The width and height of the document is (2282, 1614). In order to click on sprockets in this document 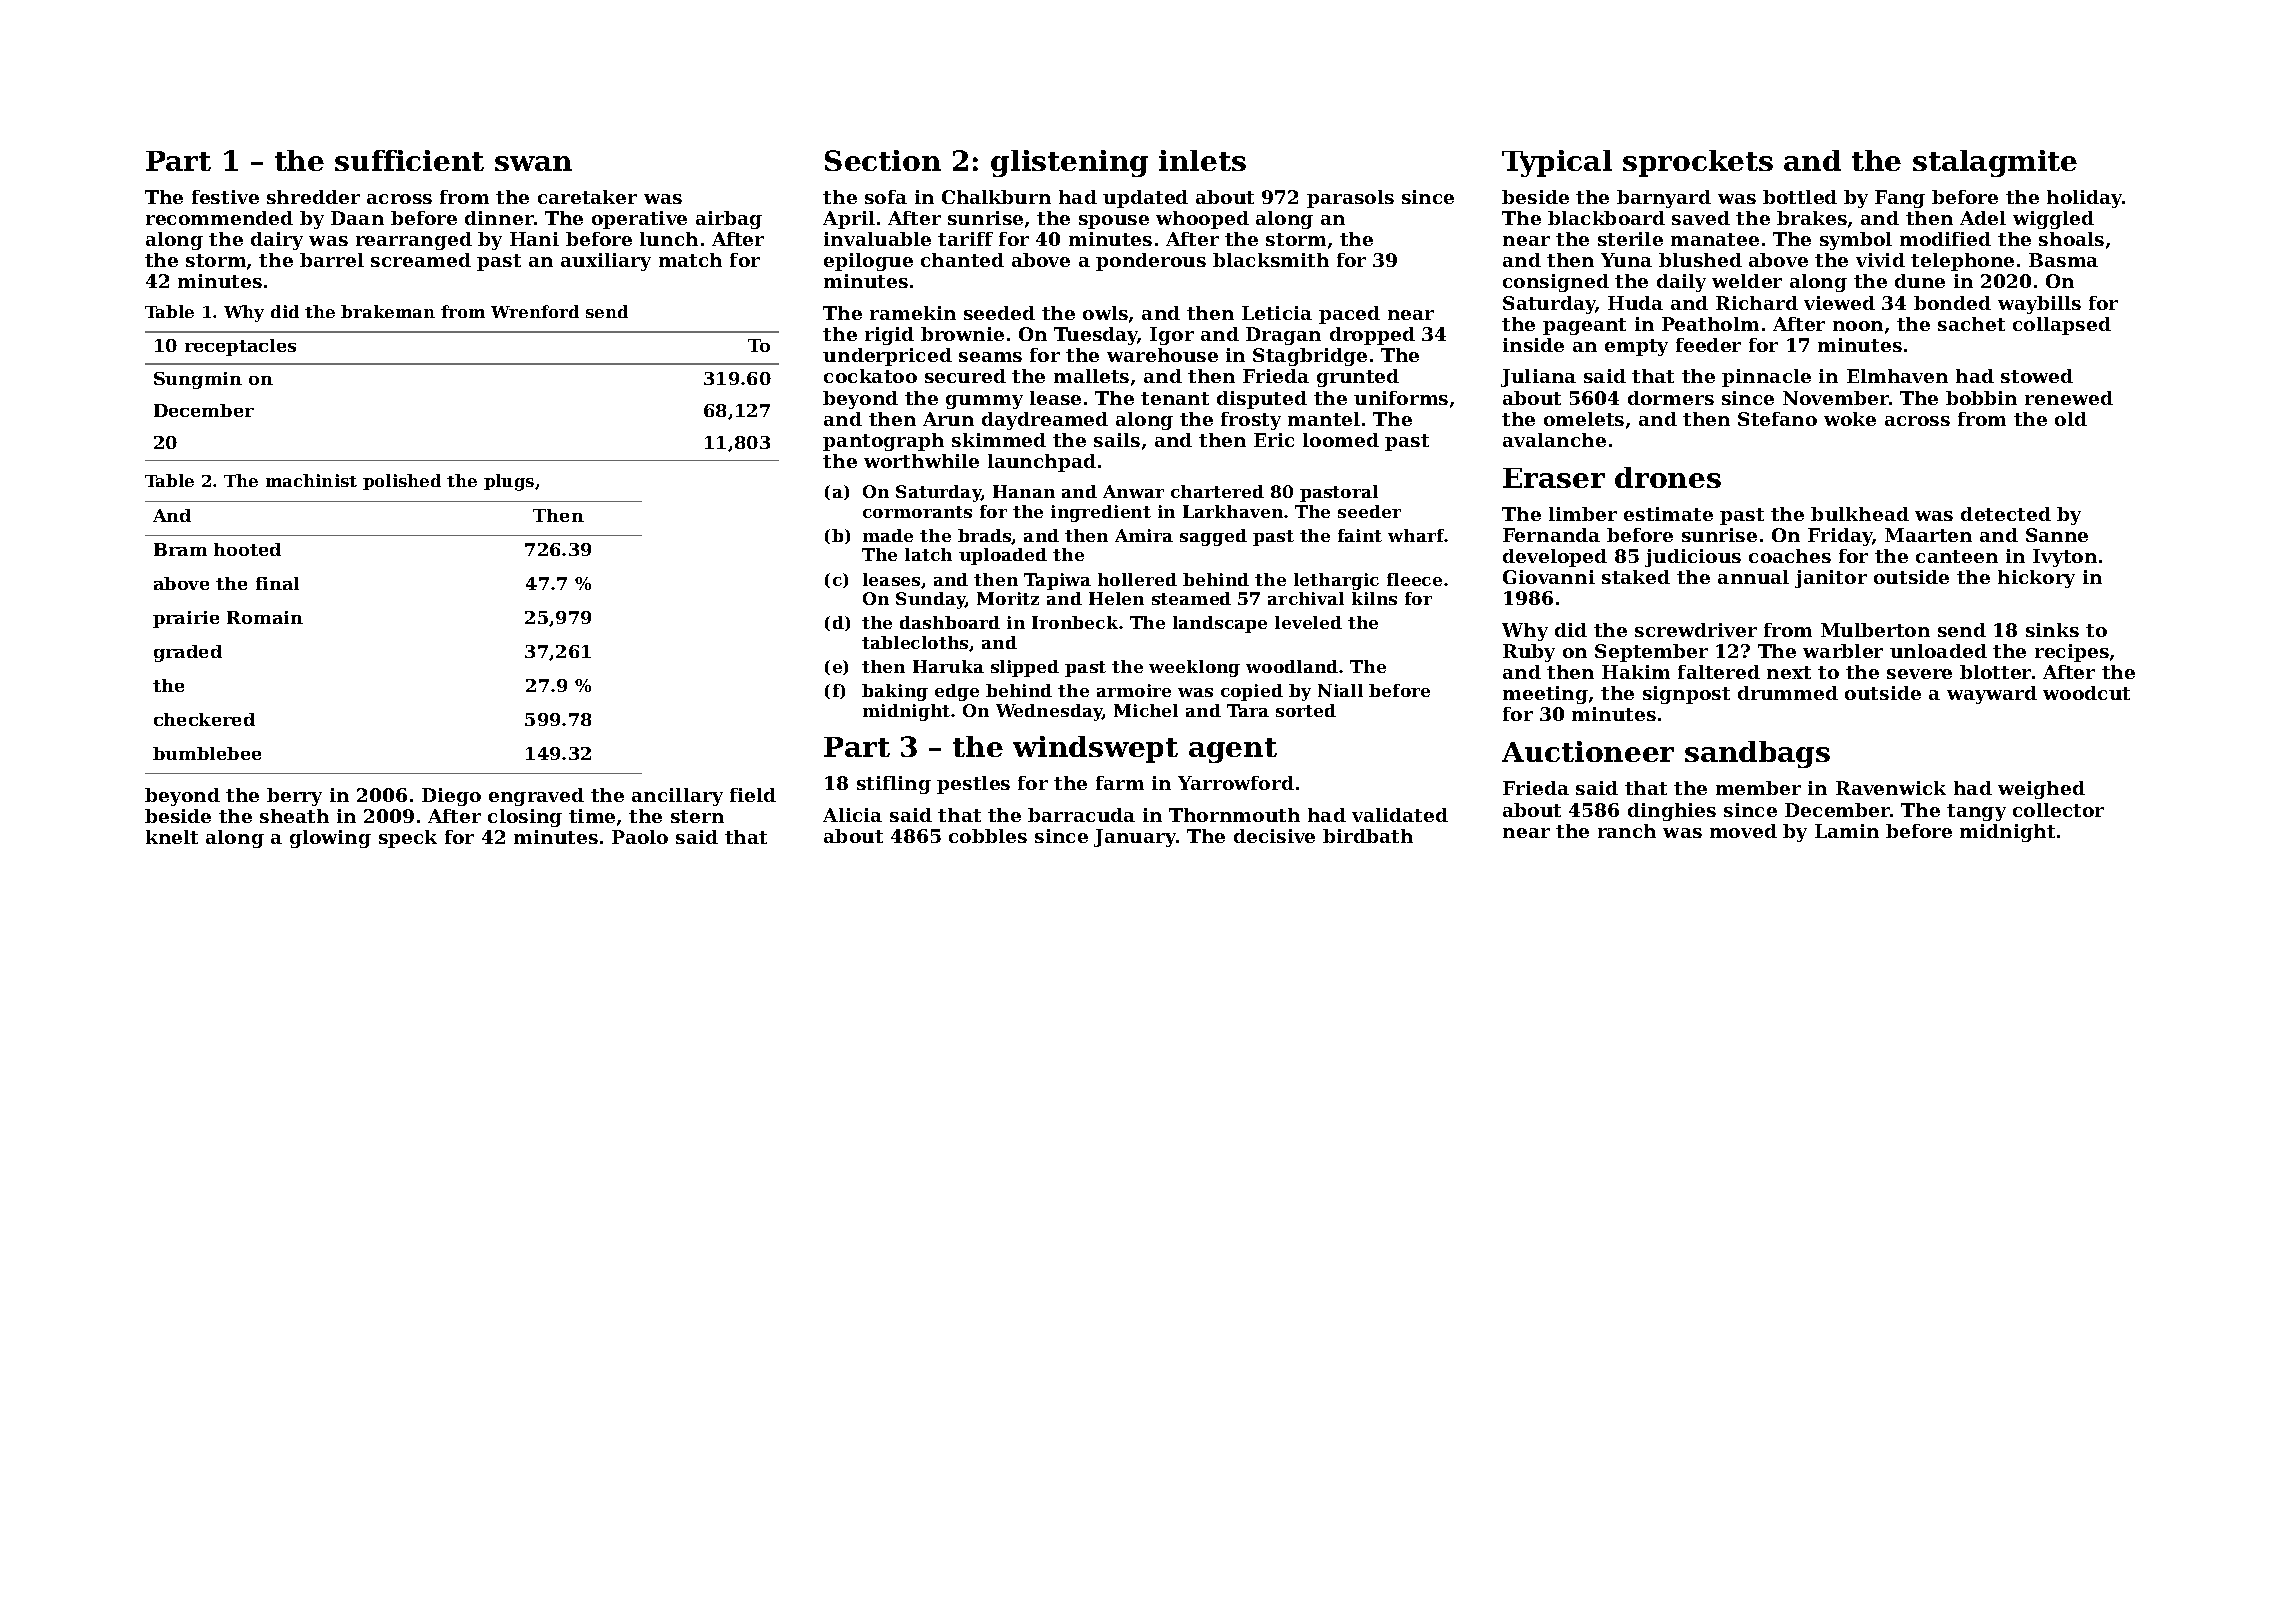, I will do `click(1698, 163)`.
